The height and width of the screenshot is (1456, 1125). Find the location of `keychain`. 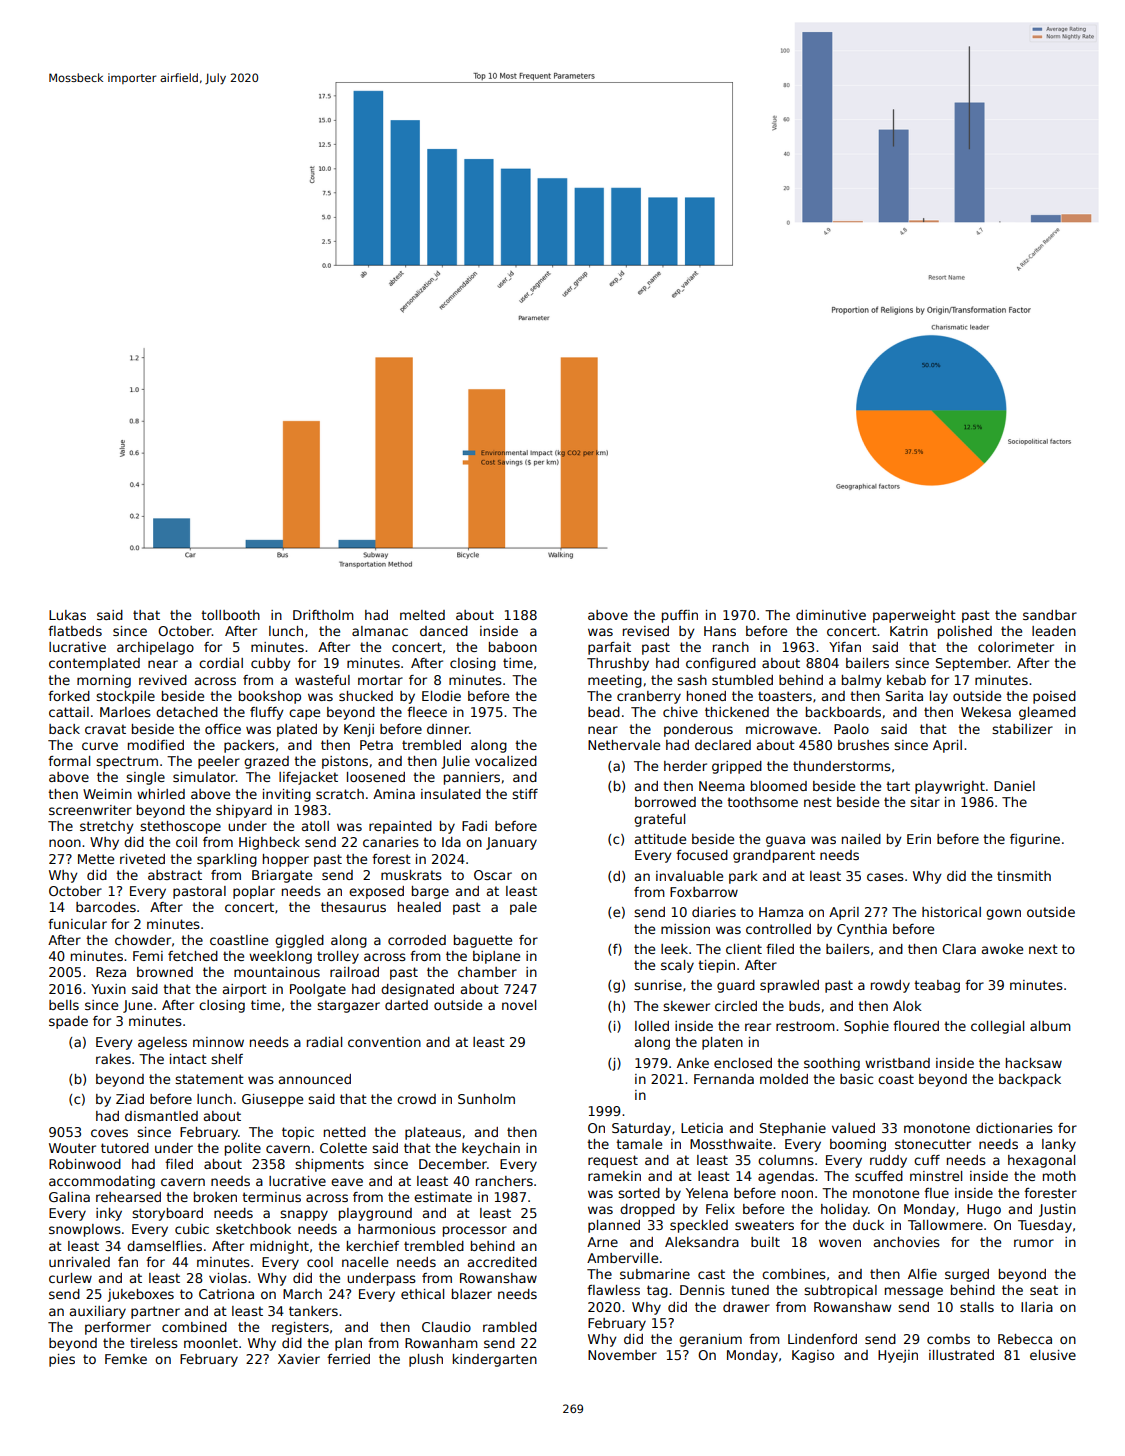

keychain is located at coordinates (491, 1149).
